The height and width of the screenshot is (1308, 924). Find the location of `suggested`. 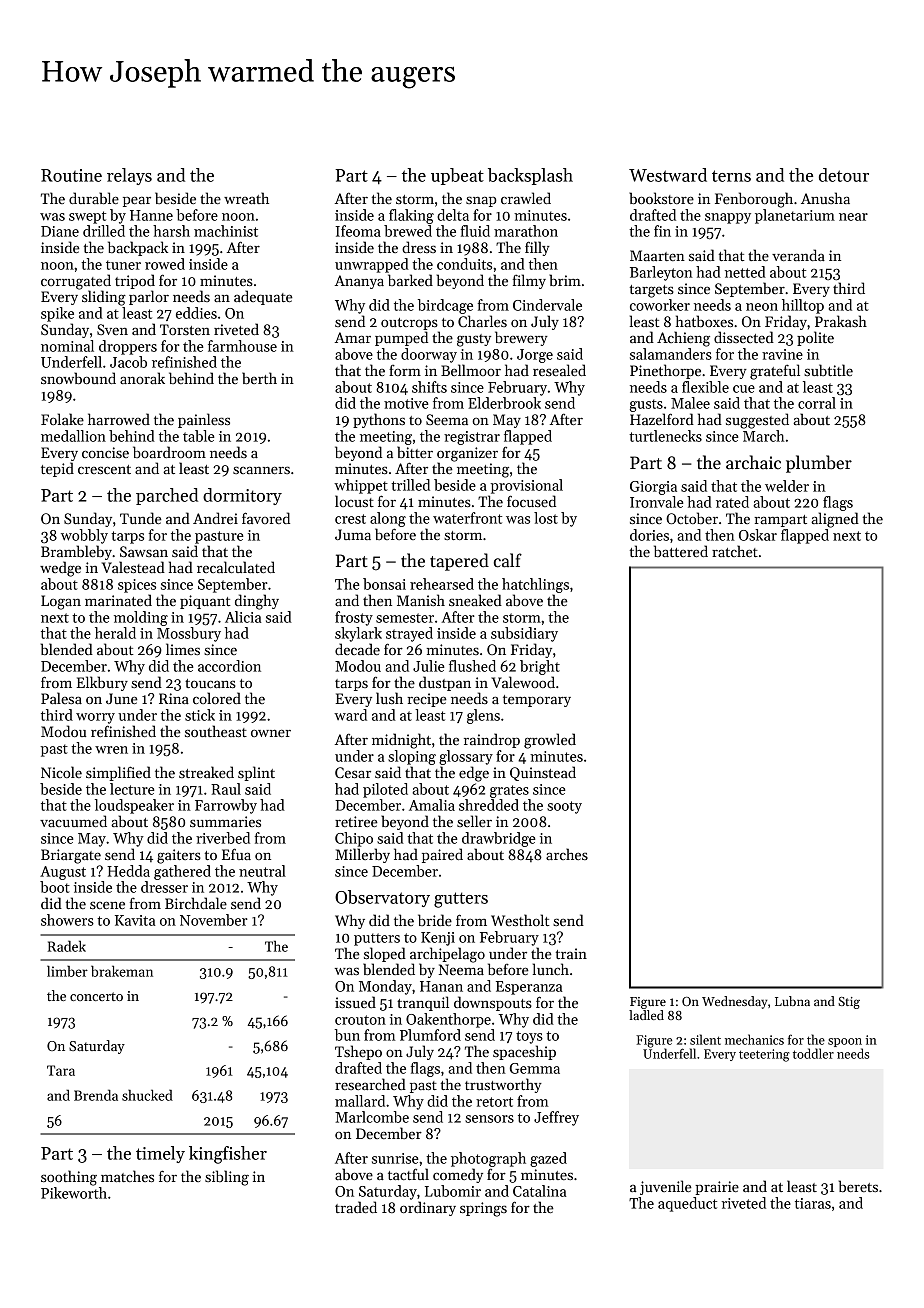

suggested is located at coordinates (757, 421).
